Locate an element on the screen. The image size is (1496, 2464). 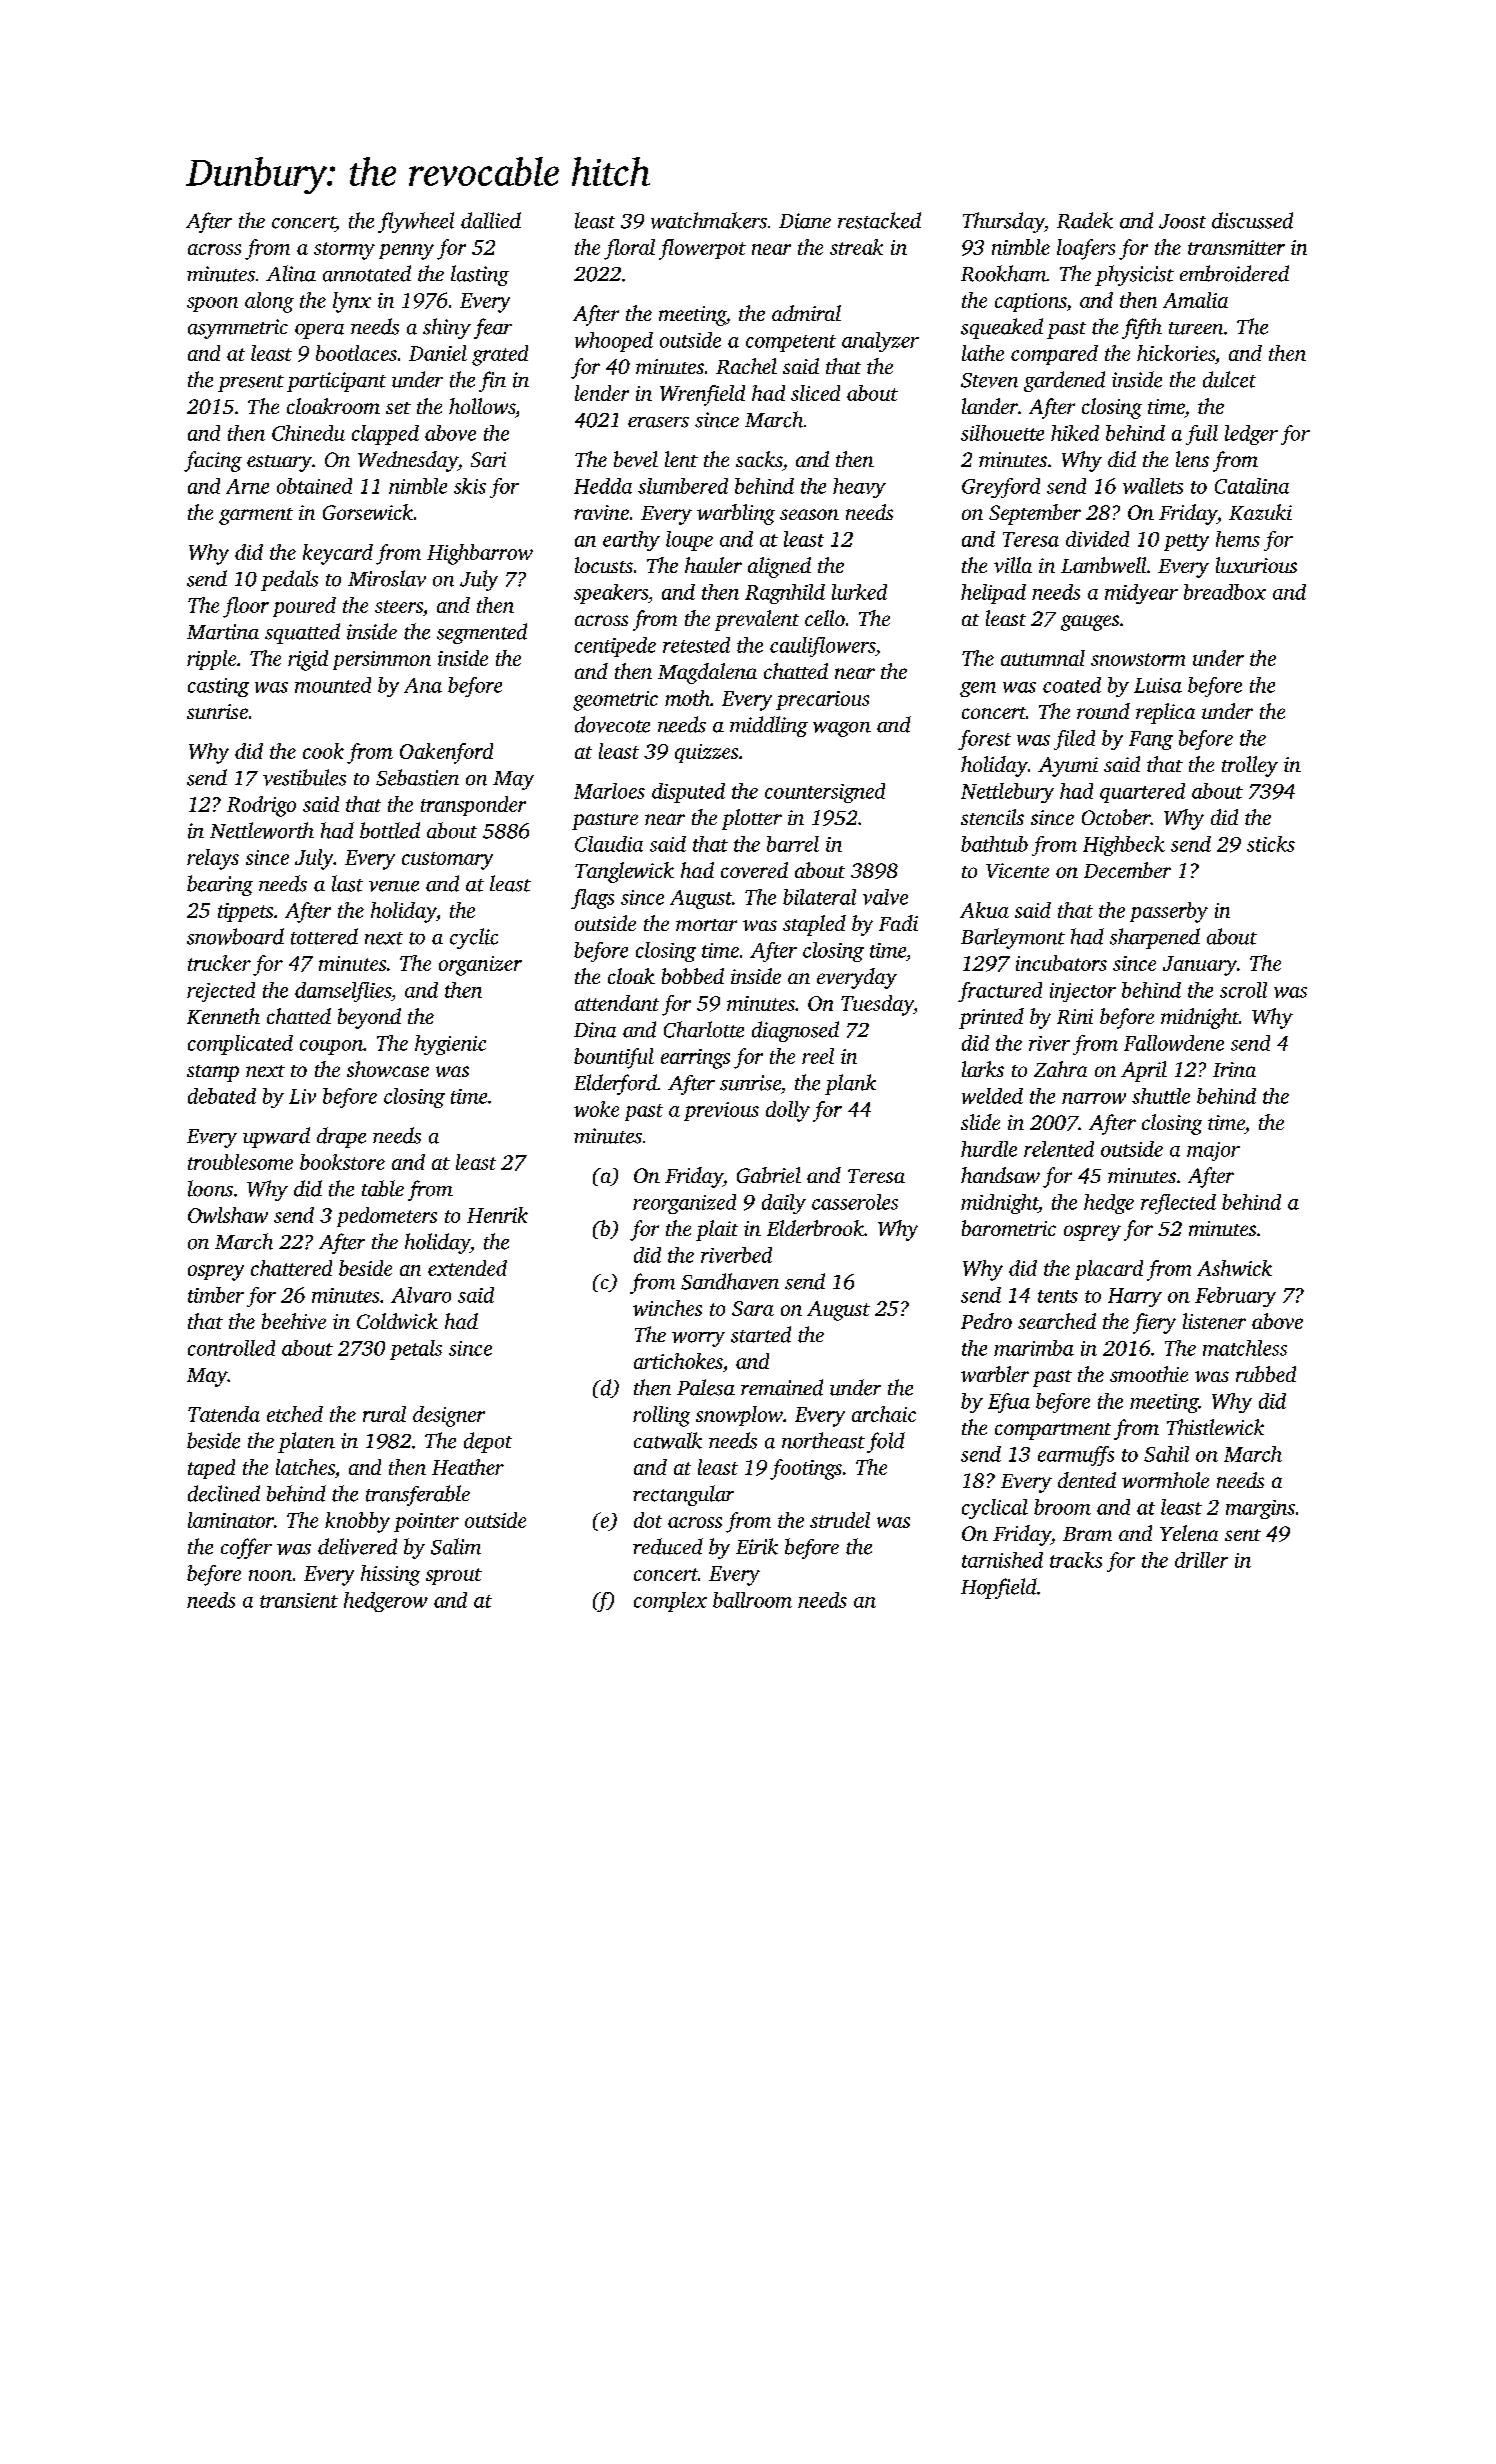
dovecote is located at coordinates (612, 724).
